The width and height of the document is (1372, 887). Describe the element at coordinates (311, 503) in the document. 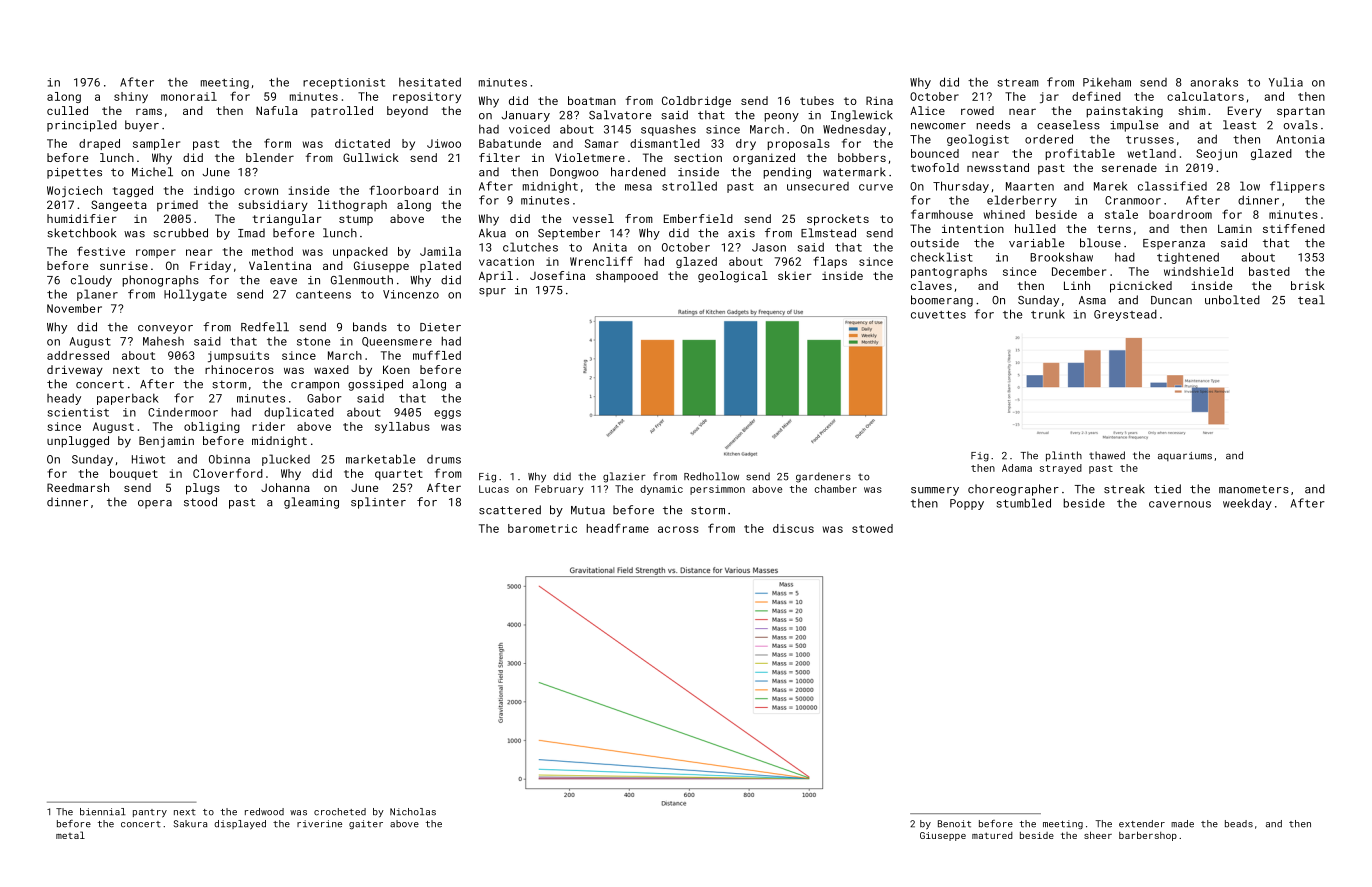

I see `gleaming` at that location.
